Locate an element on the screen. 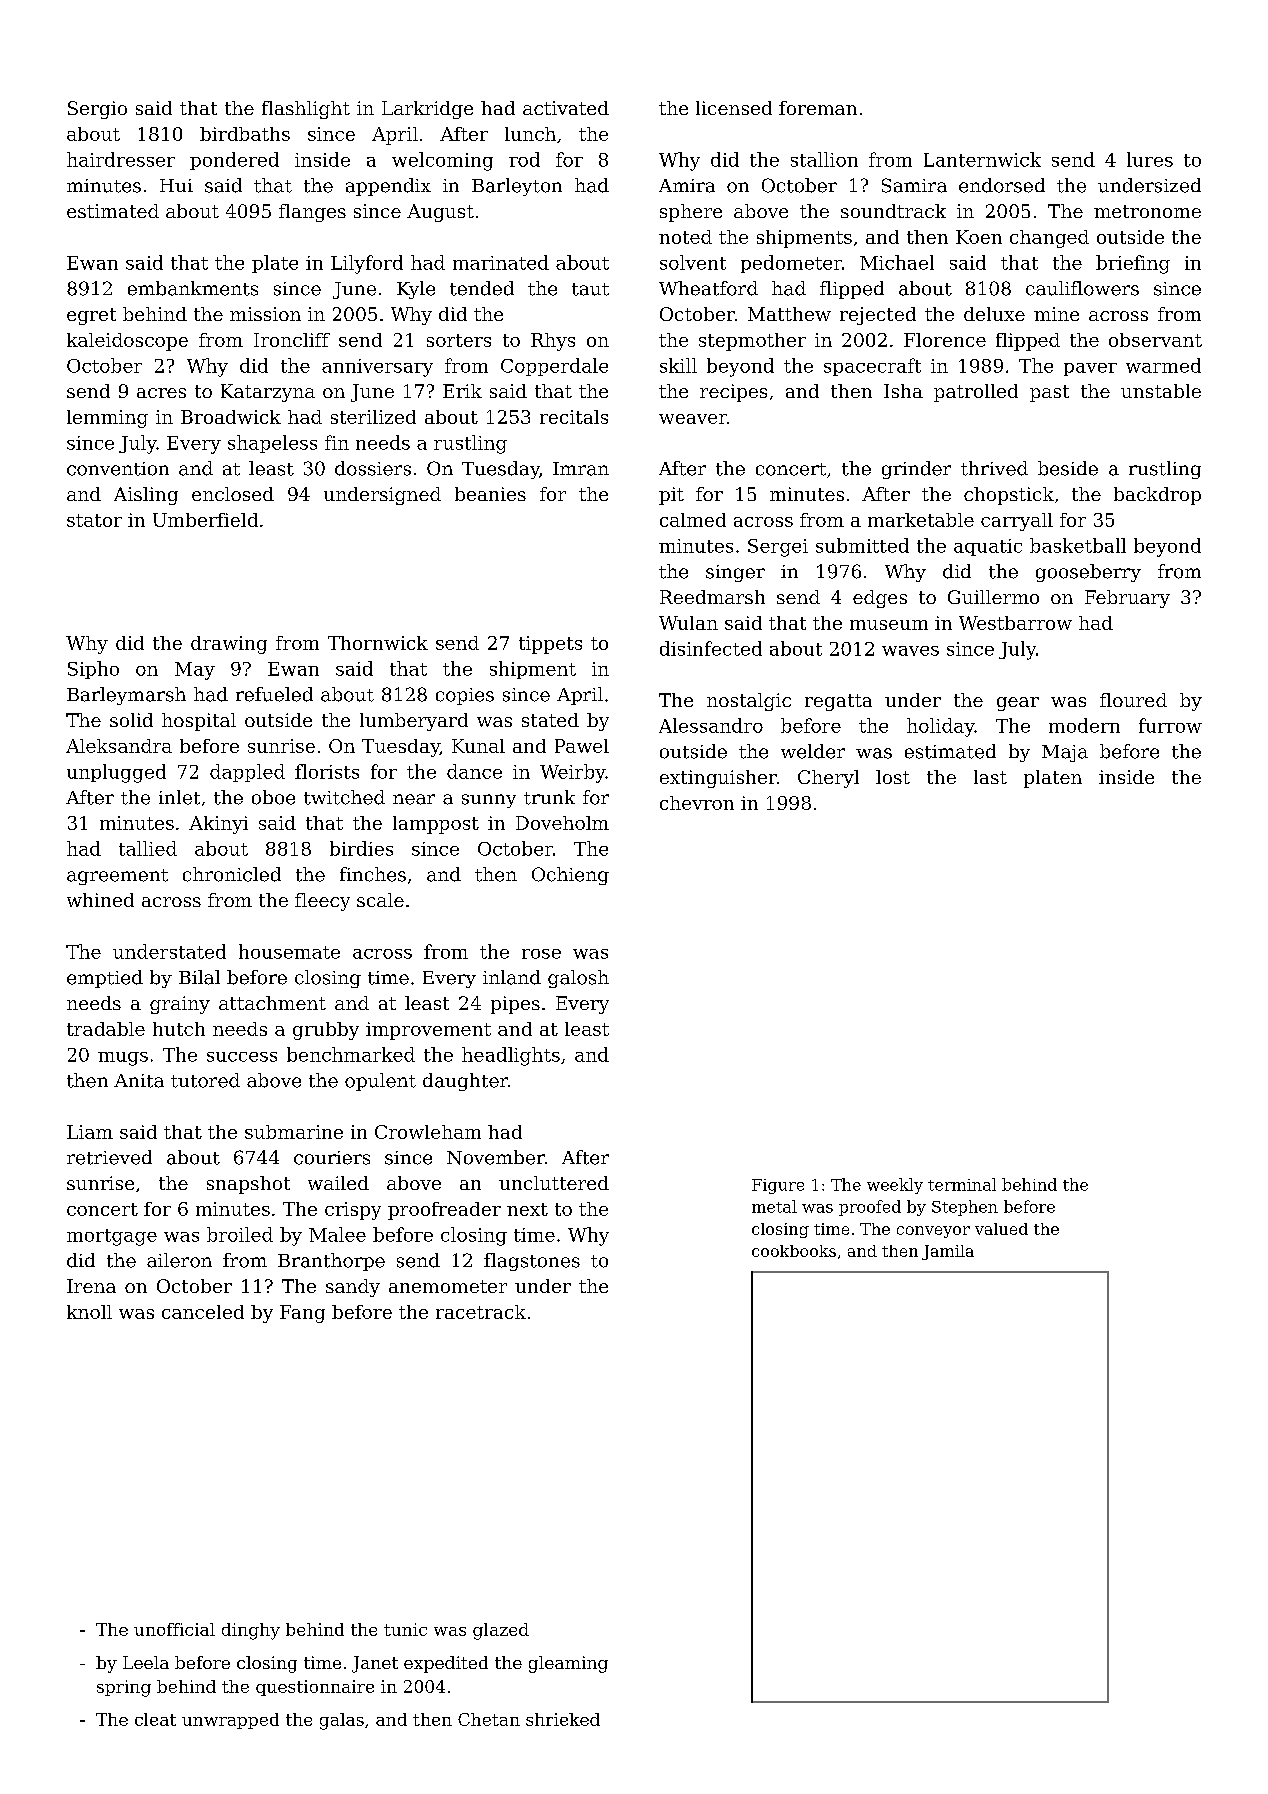  museum is located at coordinates (889, 625).
